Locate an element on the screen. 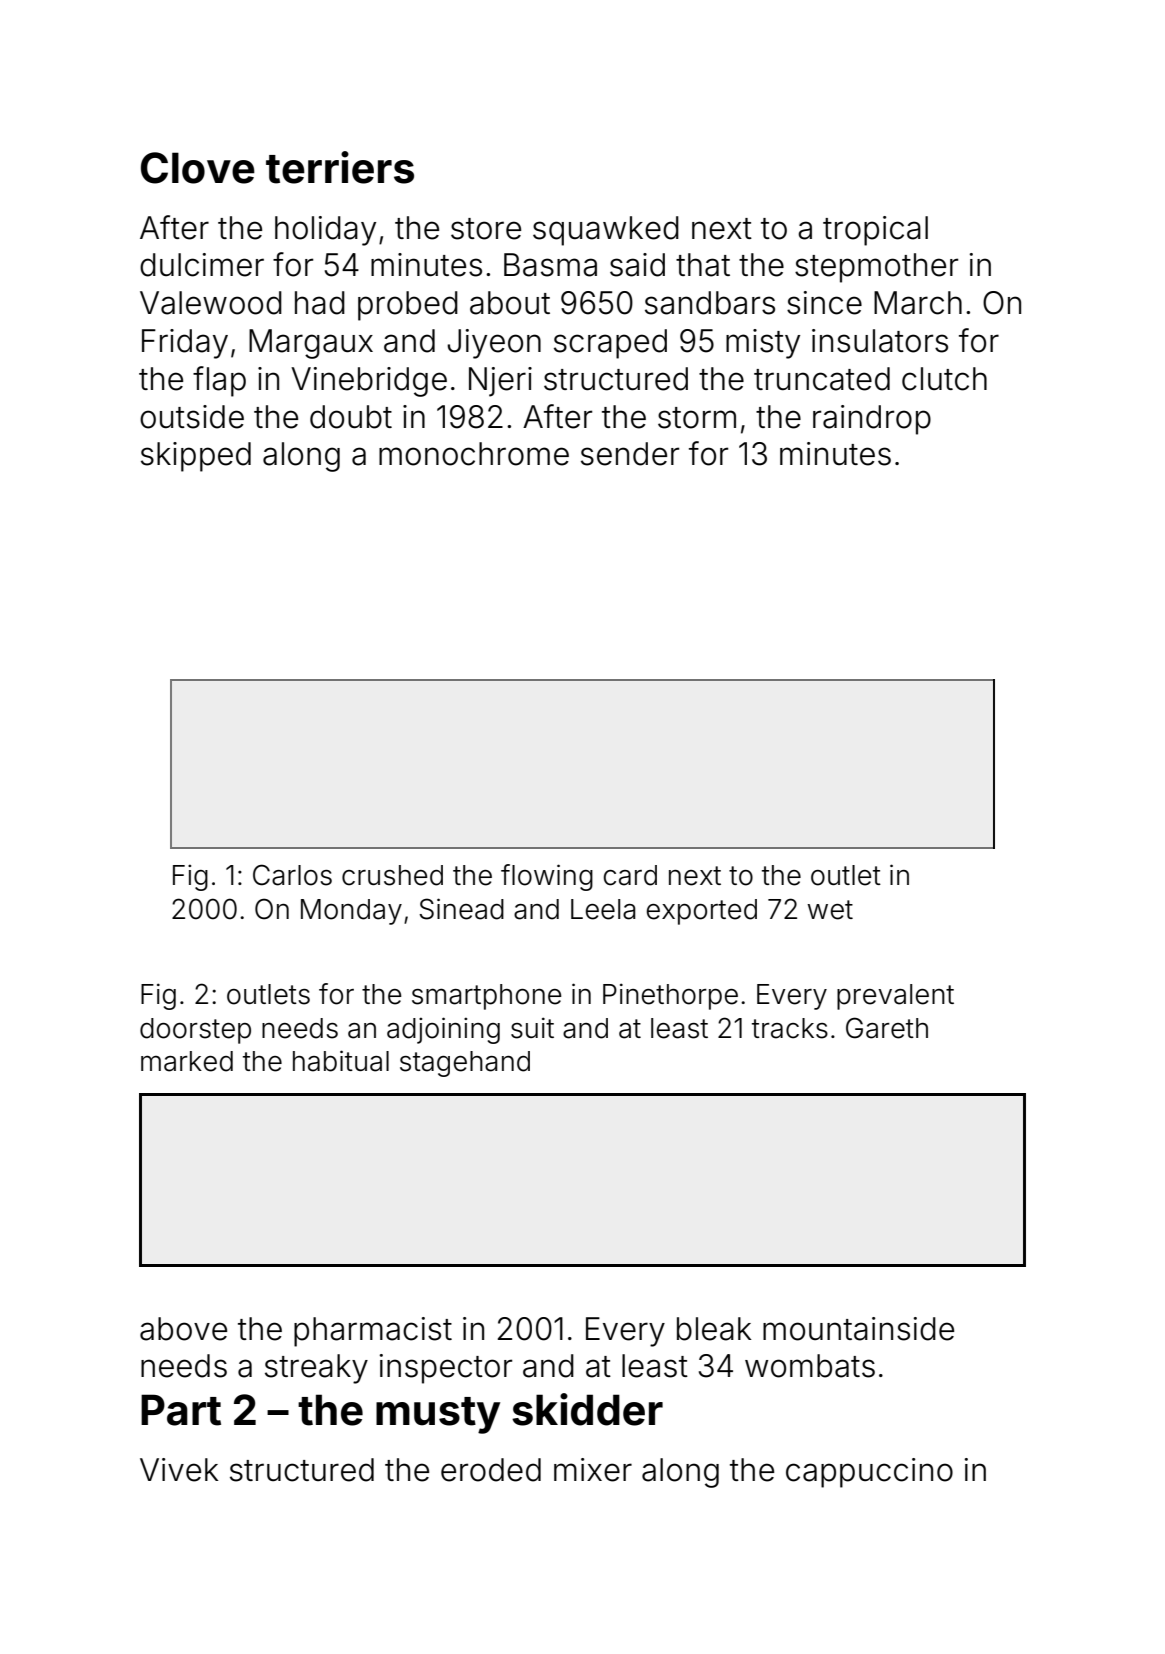 This screenshot has height=1654, width=1165. stagehand is located at coordinates (465, 1064).
